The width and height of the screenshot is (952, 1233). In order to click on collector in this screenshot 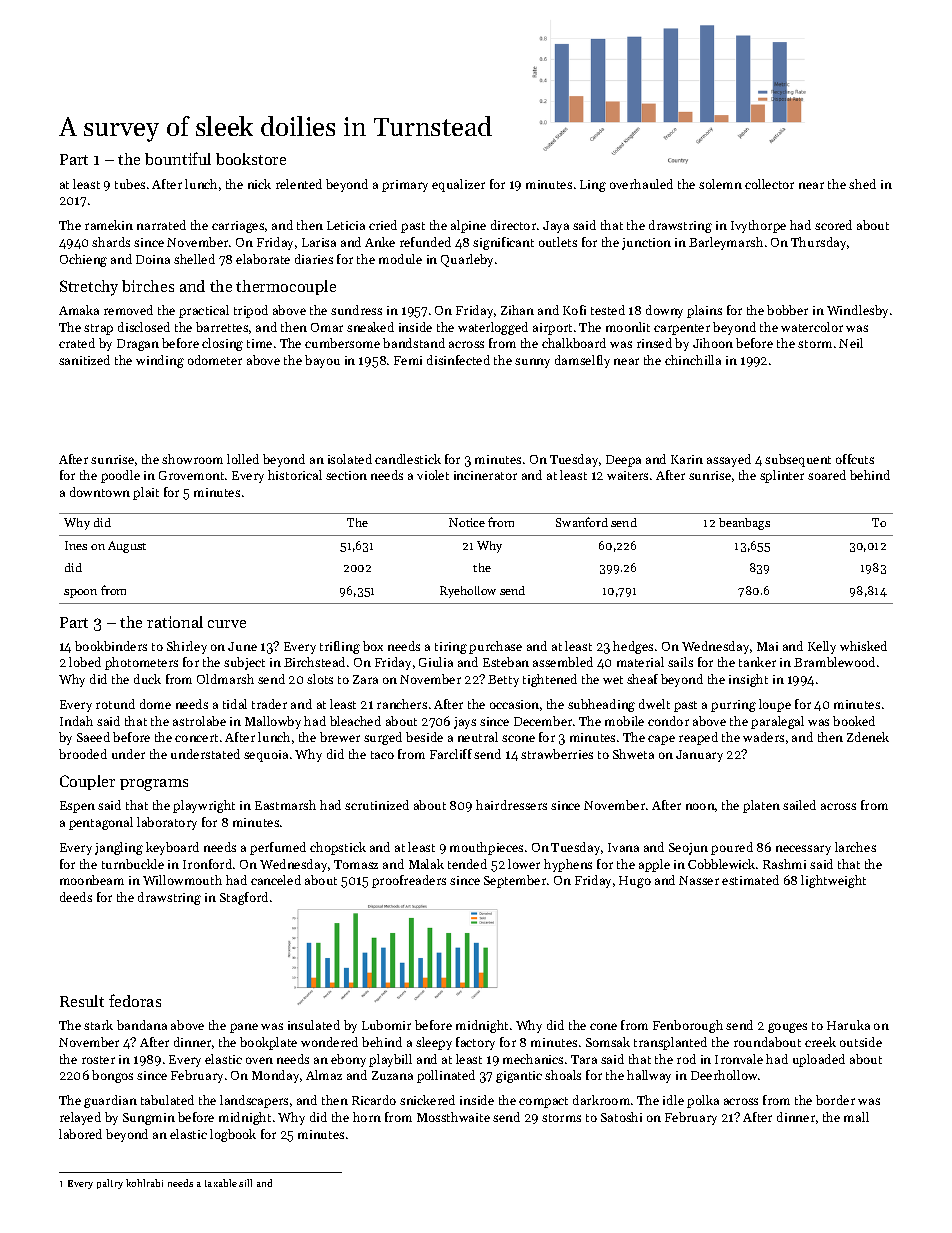, I will do `click(769, 184)`.
